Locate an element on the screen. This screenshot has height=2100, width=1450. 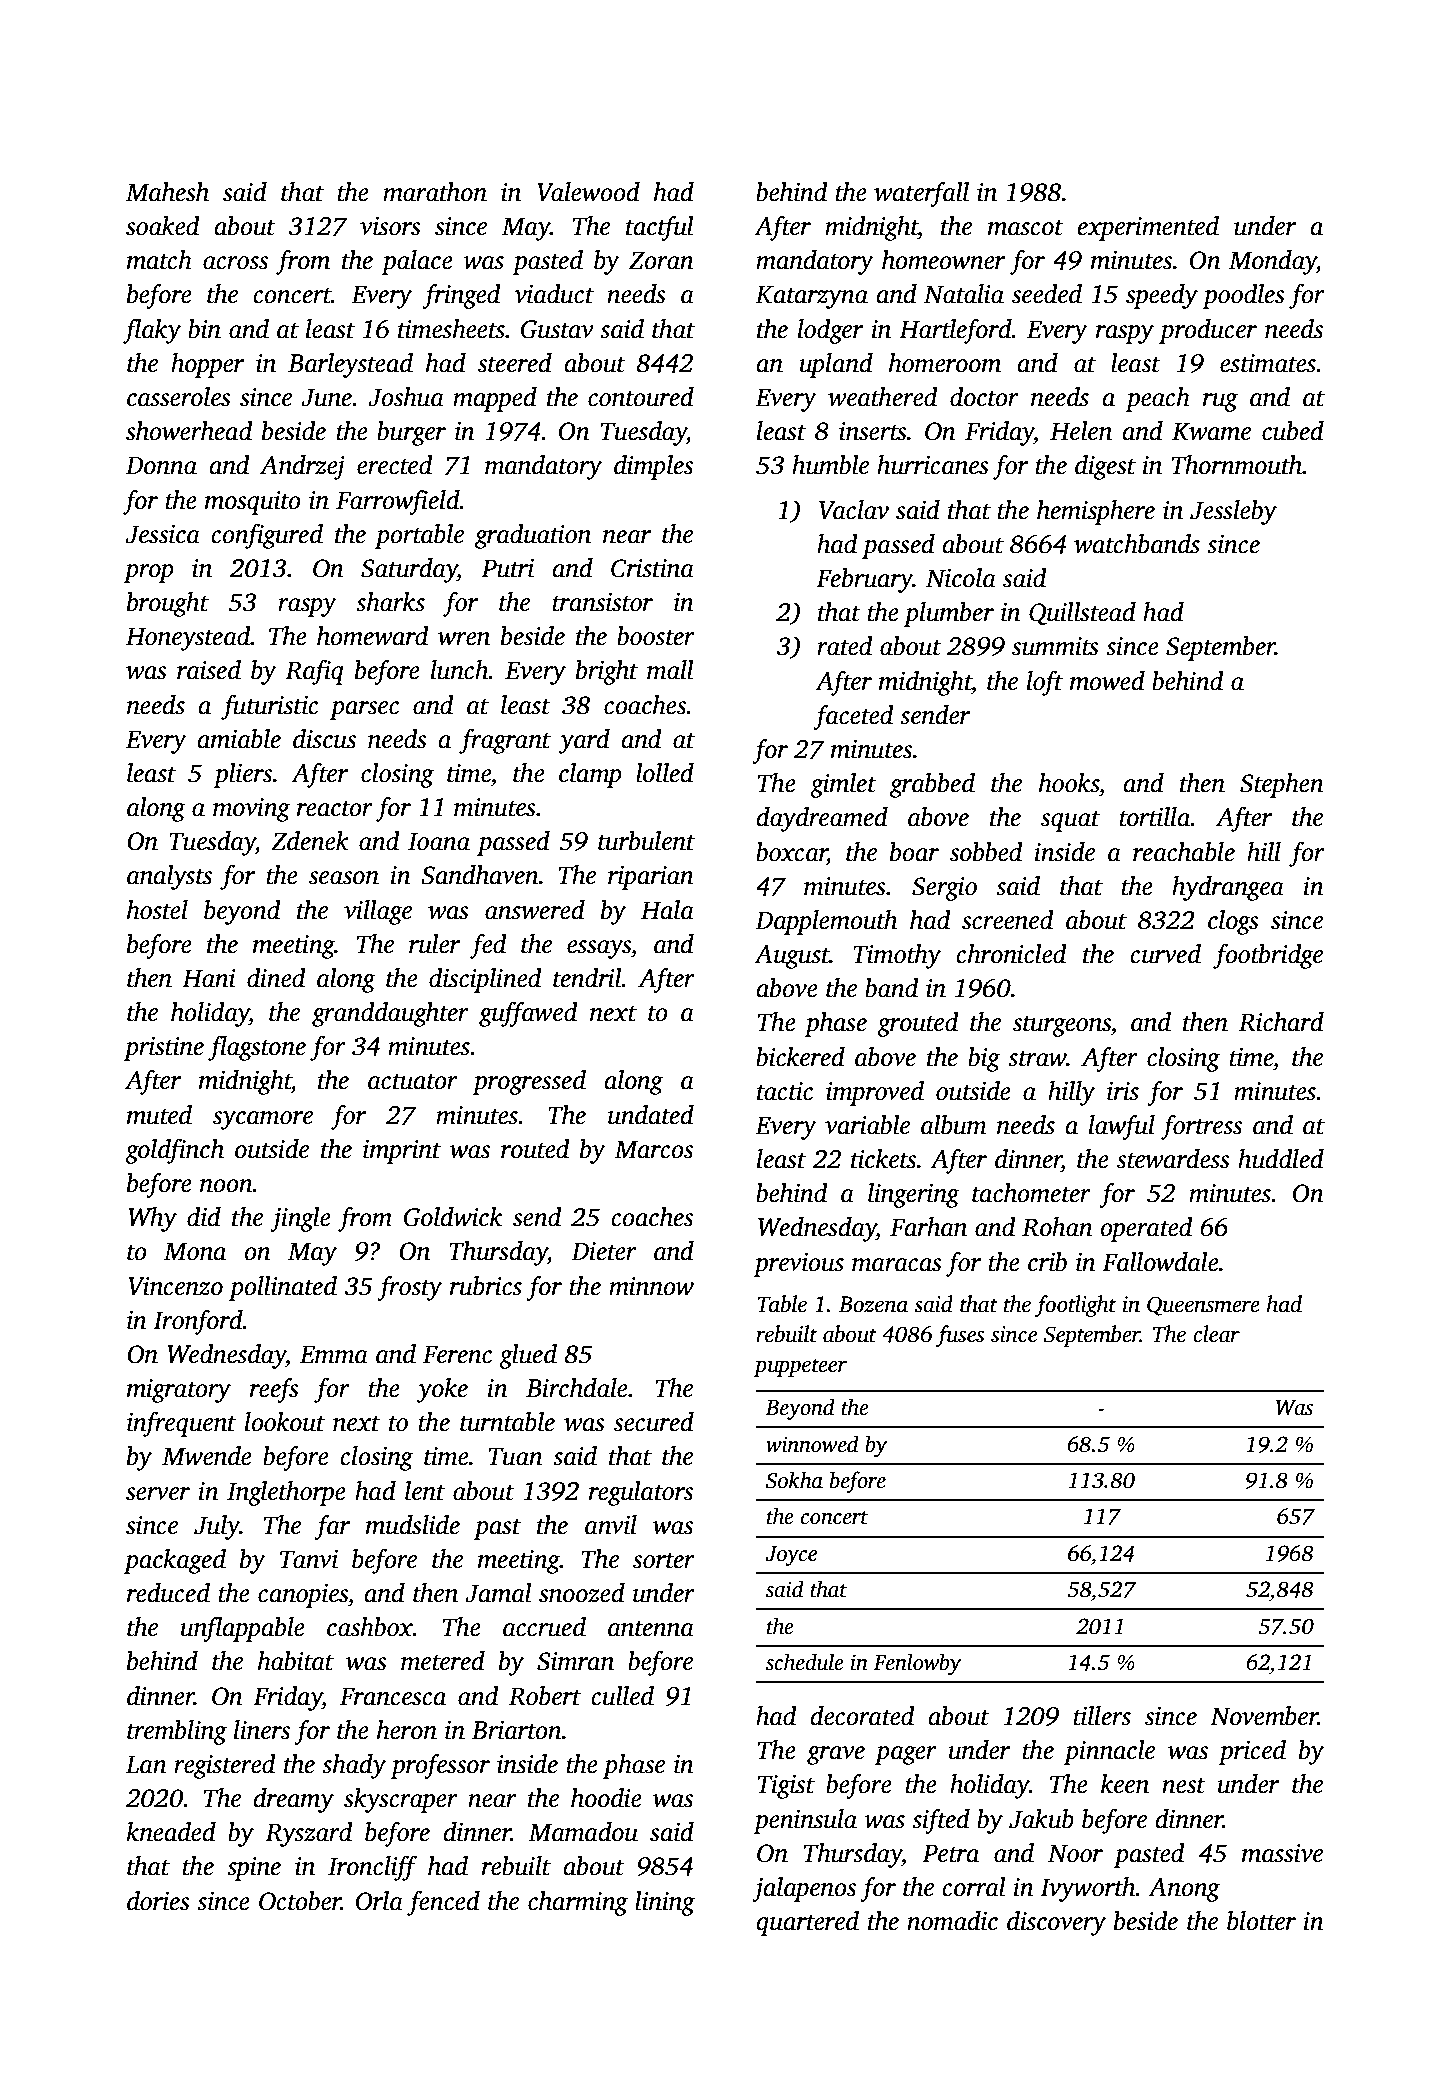
waterfall is located at coordinates (921, 194).
